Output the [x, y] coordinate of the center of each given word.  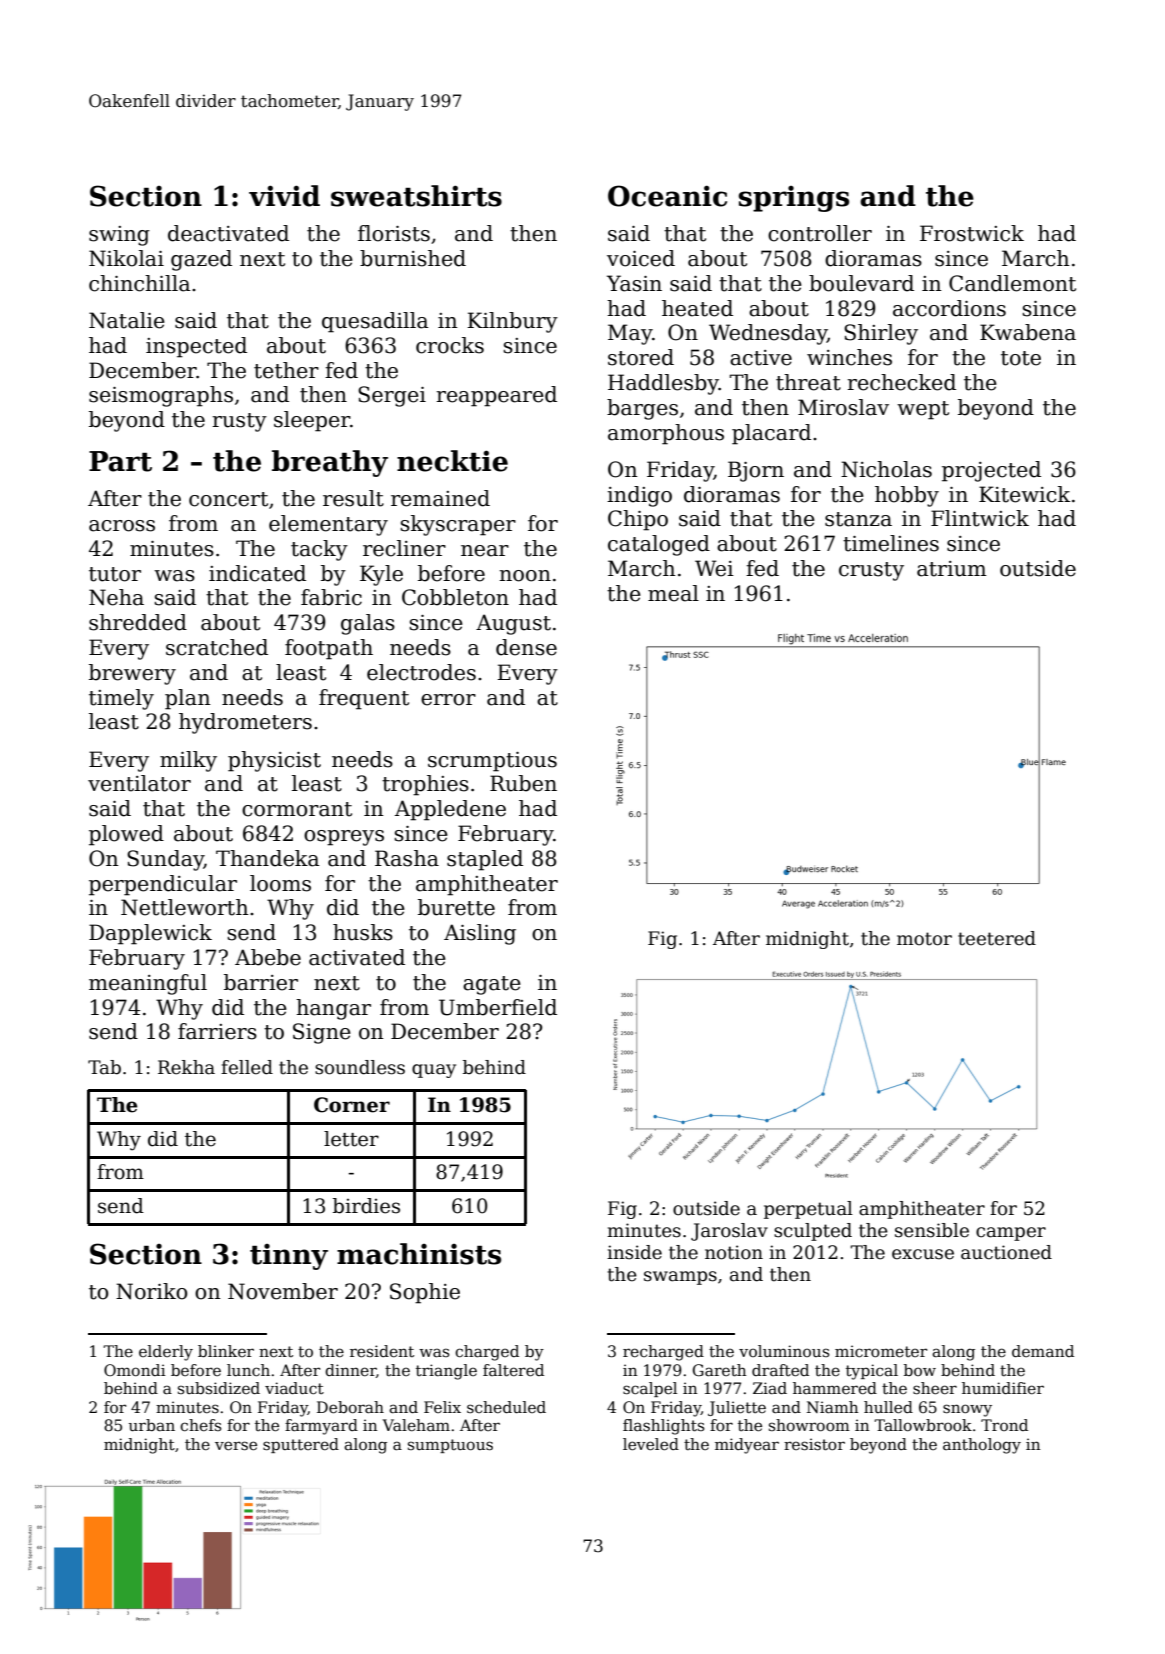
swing [119, 236]
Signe [322, 1033]
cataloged [659, 545]
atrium [952, 569]
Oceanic [667, 196]
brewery [132, 674]
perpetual [808, 1210]
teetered [997, 938]
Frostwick [972, 233]
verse [236, 1446]
